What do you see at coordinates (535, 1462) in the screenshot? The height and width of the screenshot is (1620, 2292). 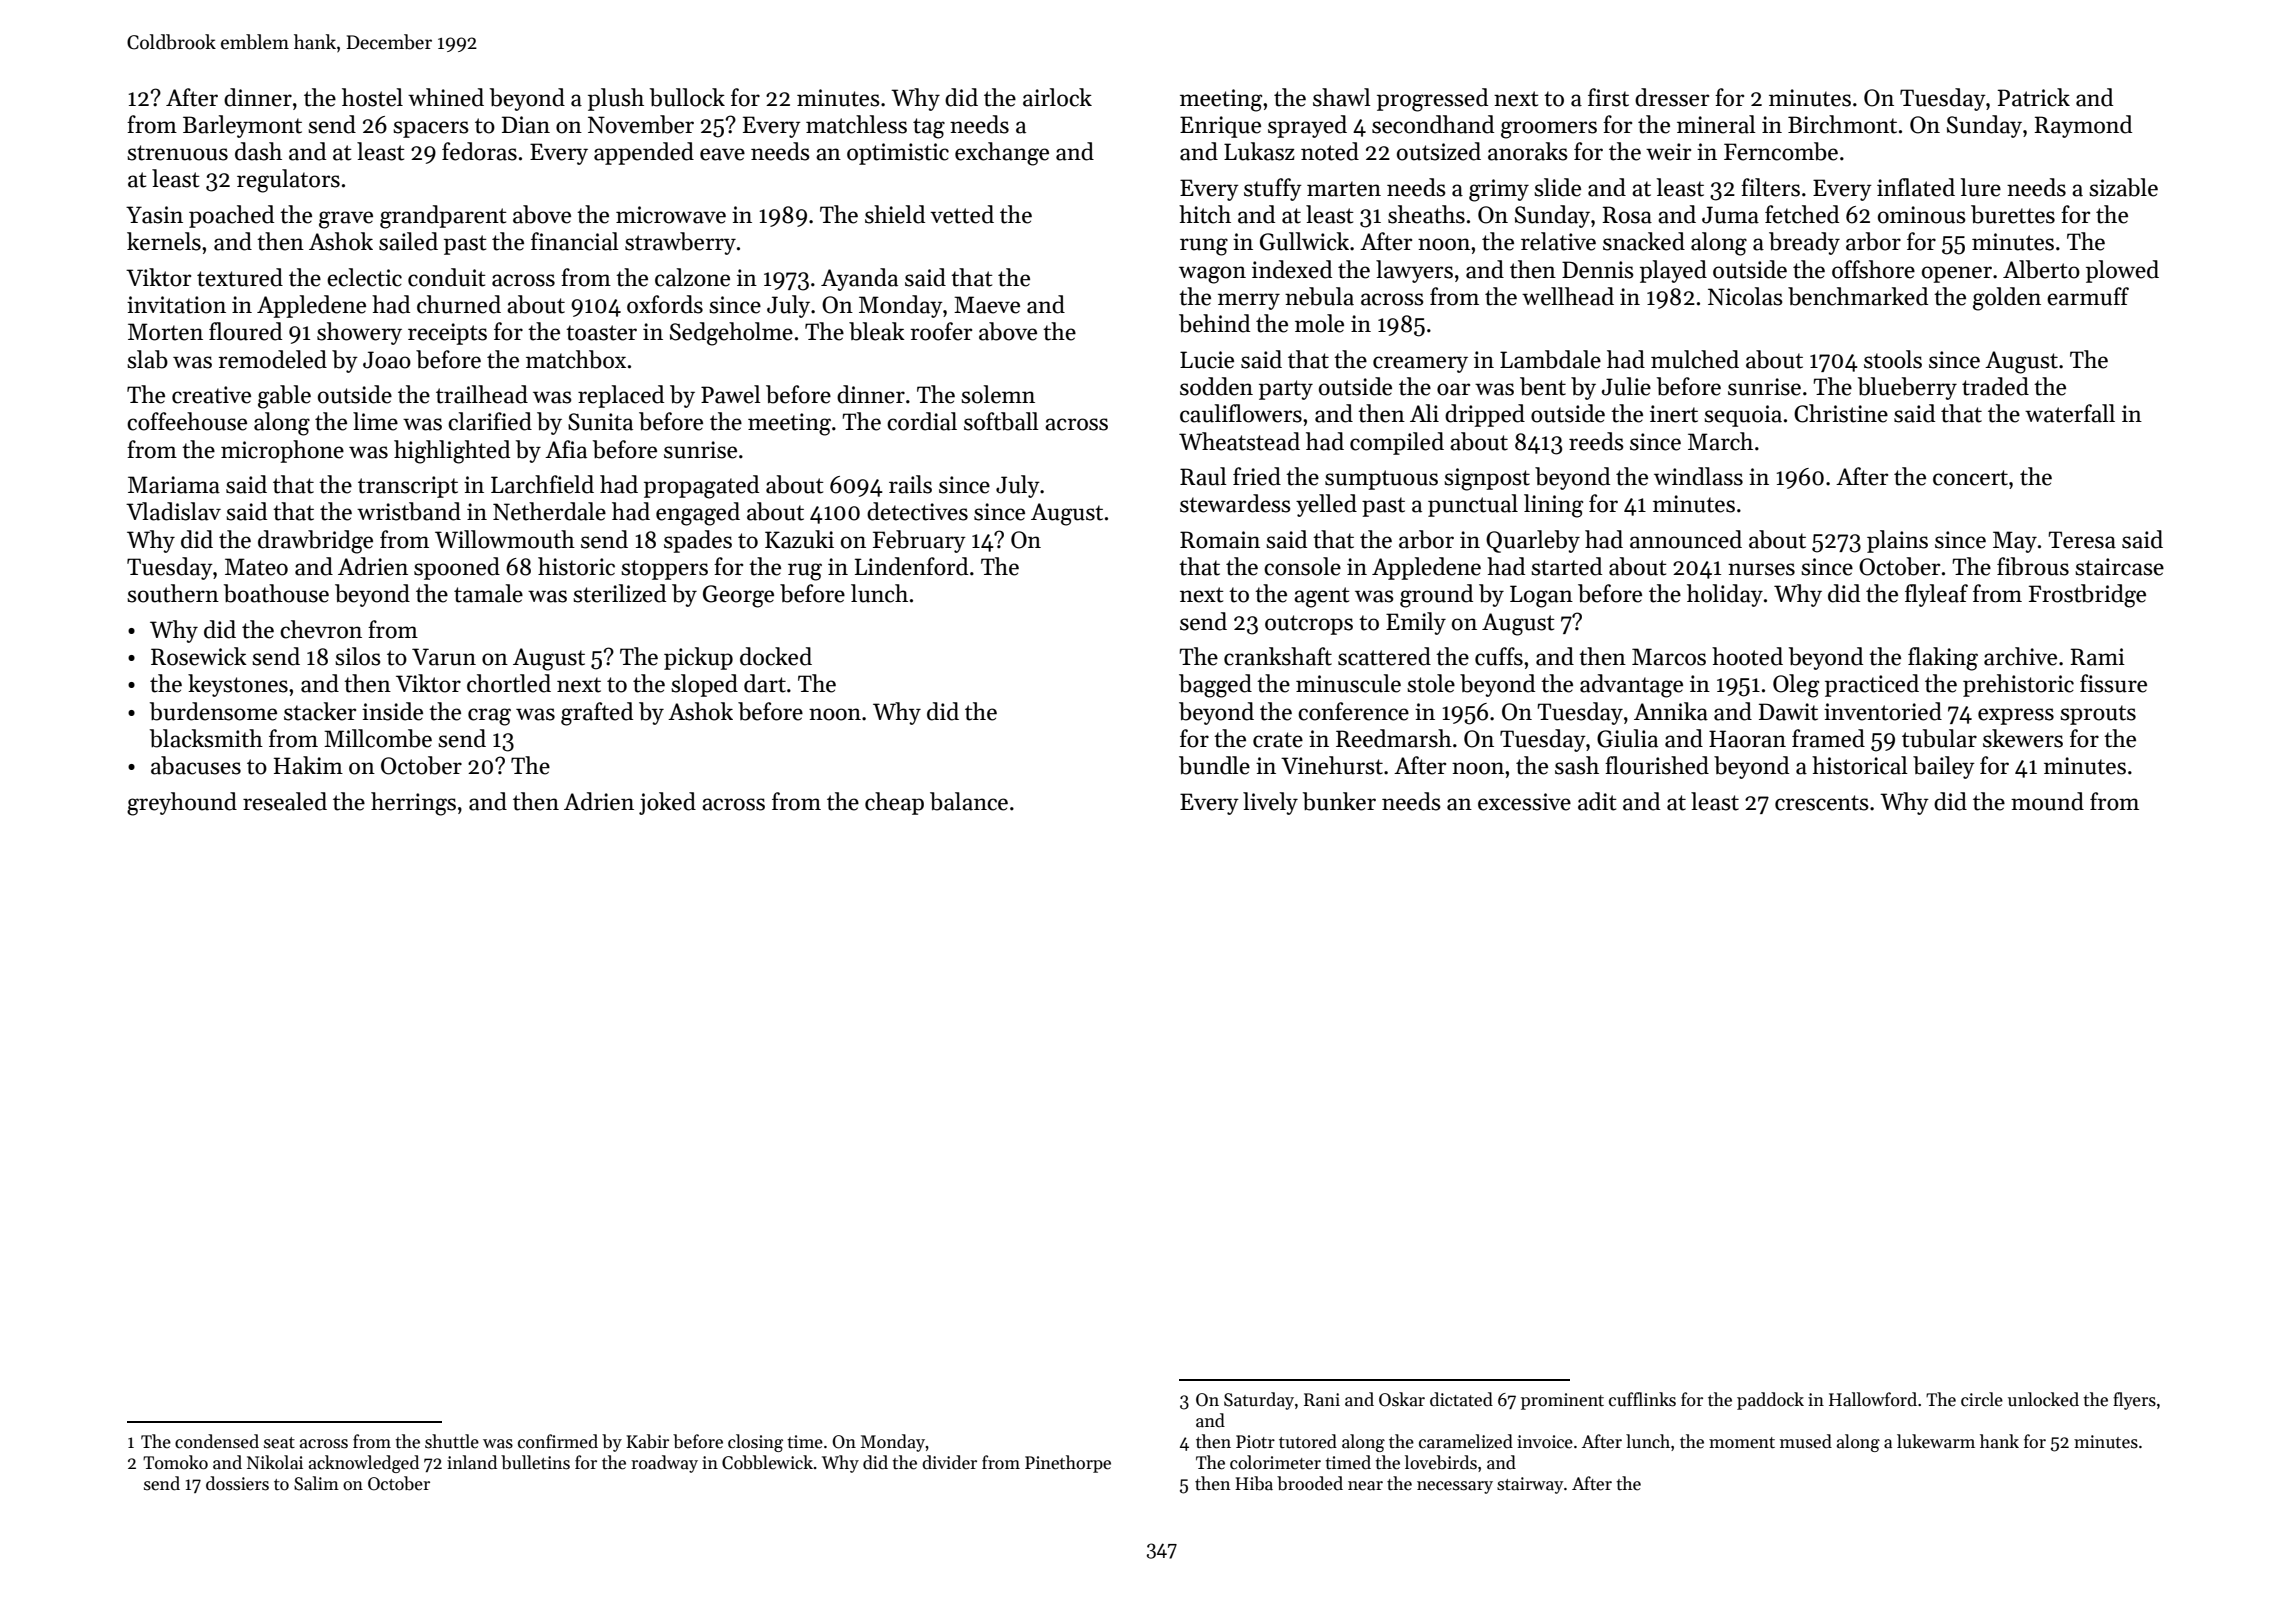 I see `bulletins` at bounding box center [535, 1462].
